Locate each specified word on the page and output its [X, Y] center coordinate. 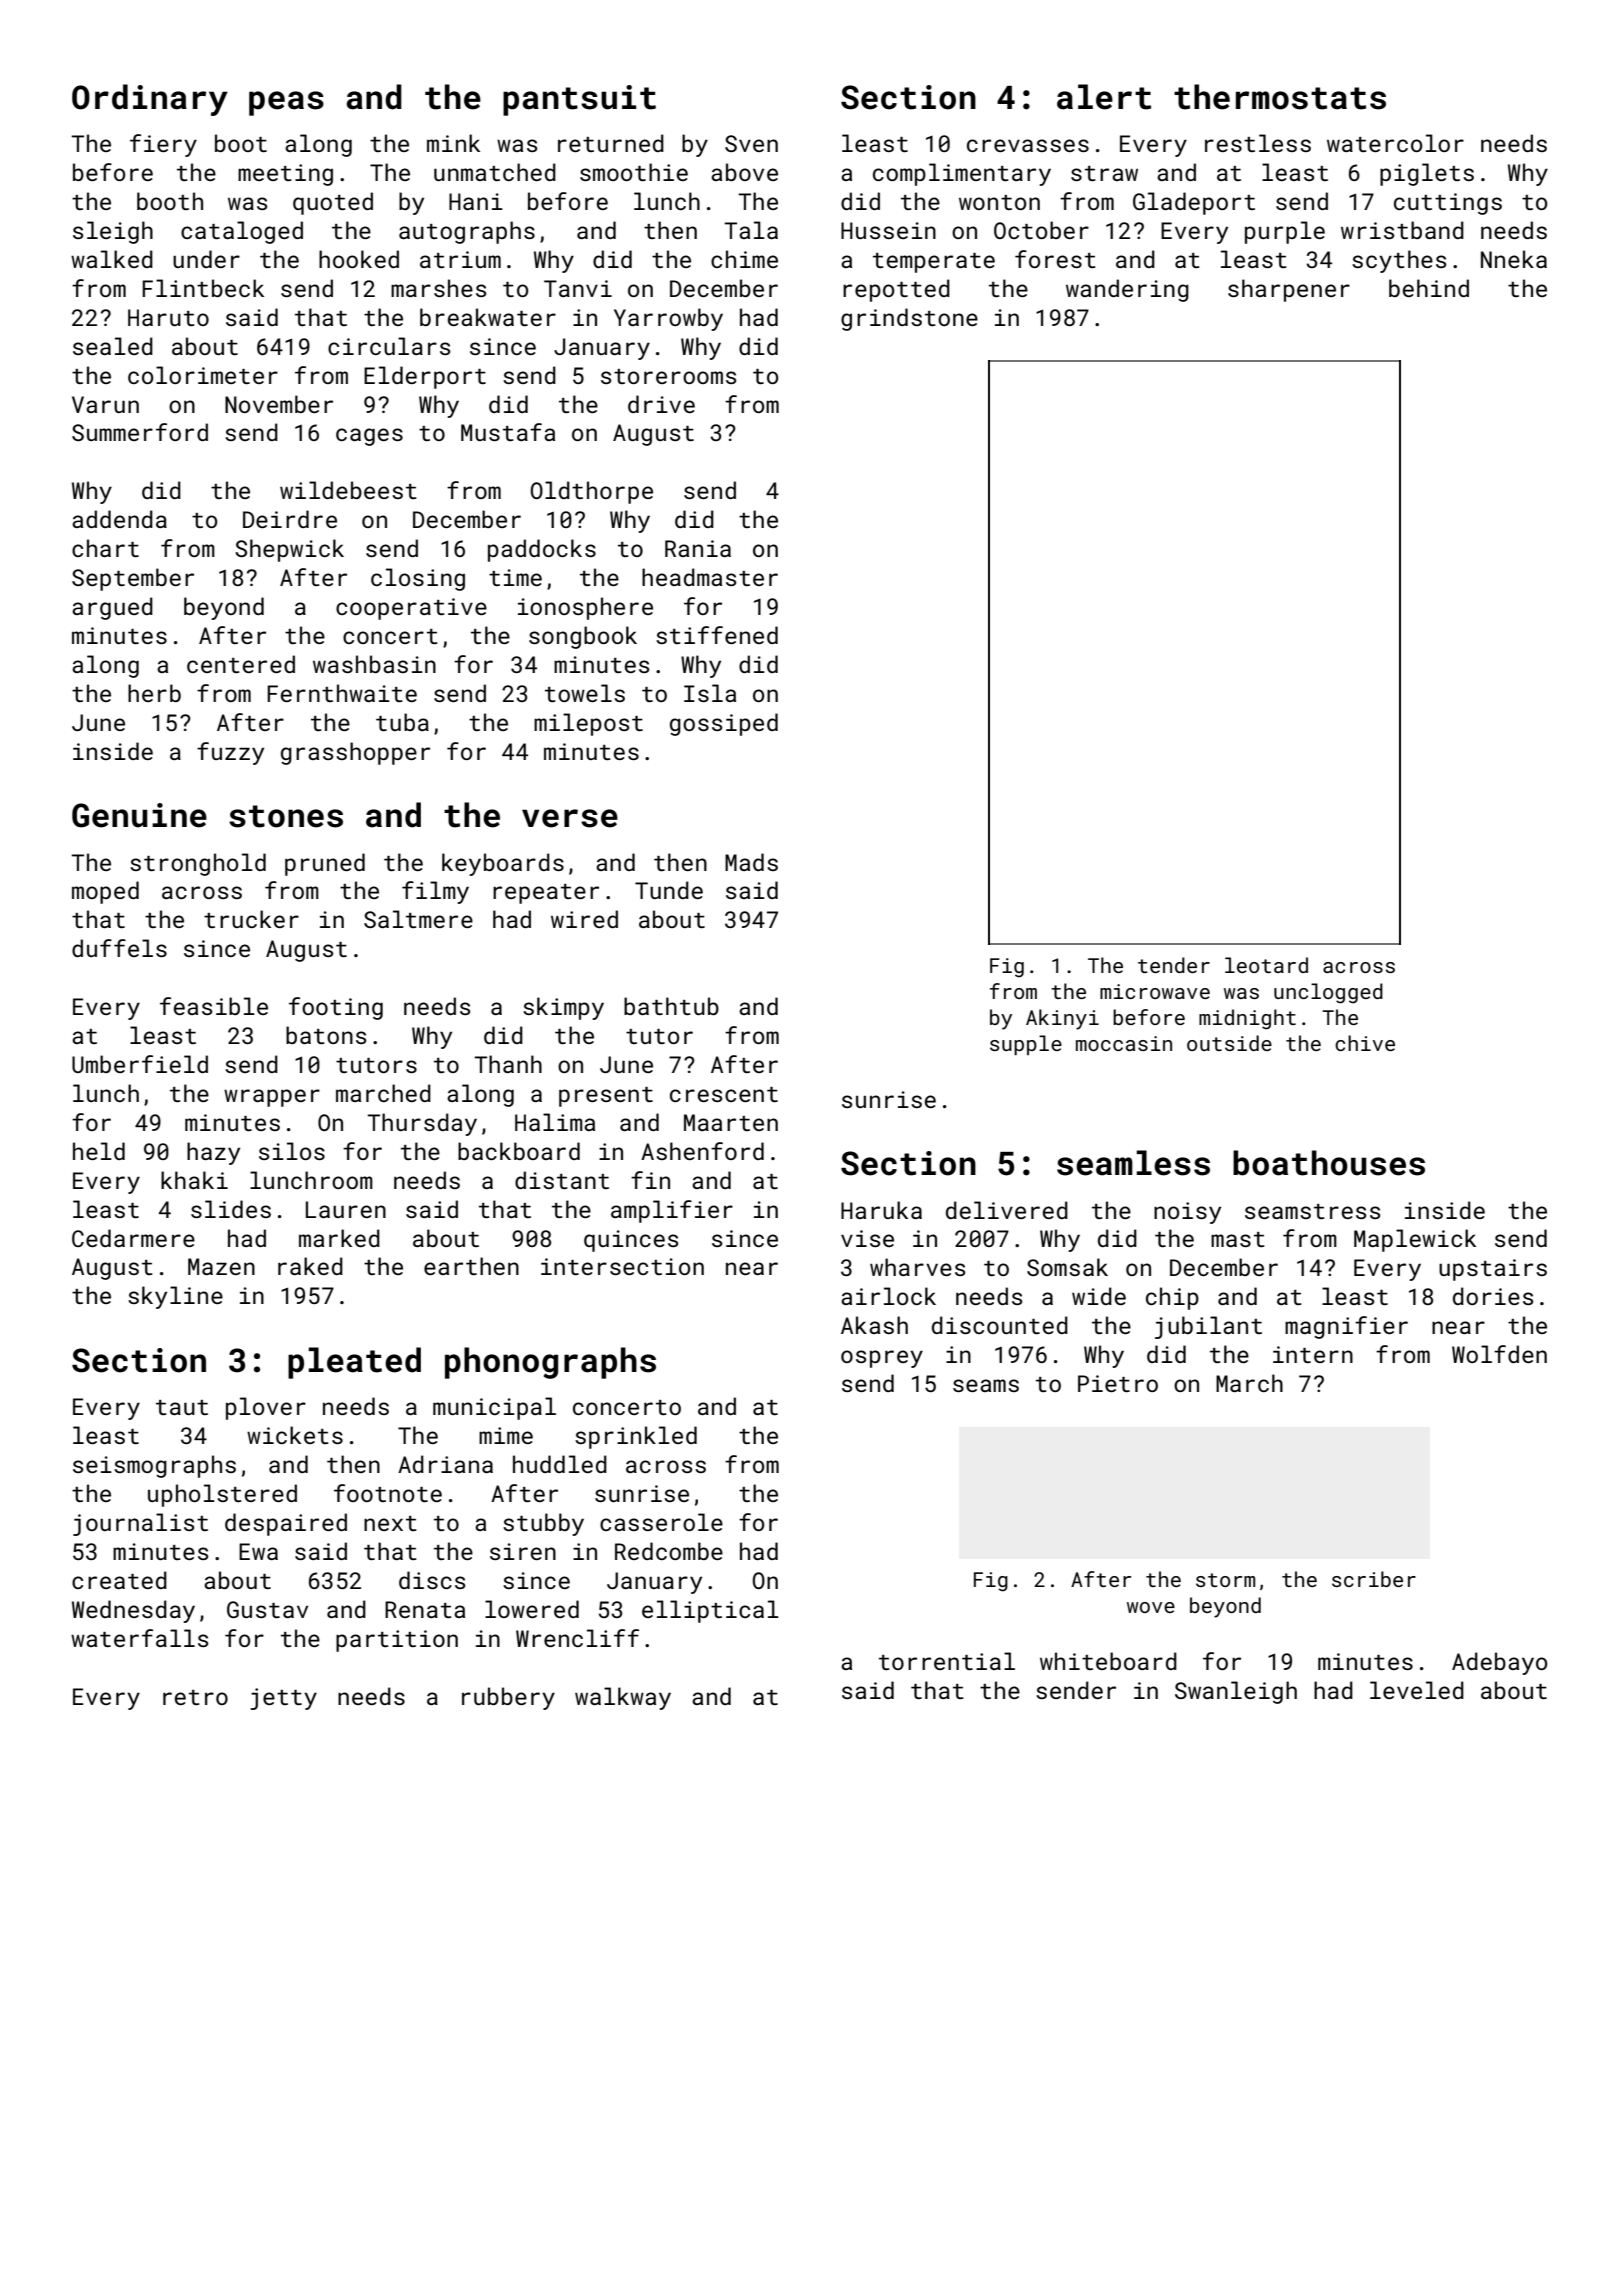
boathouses [1329, 1163]
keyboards [503, 864]
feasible [214, 1006]
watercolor [1395, 143]
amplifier [672, 1211]
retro [195, 1697]
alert [1104, 97]
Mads [751, 862]
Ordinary [150, 100]
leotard [1266, 965]
